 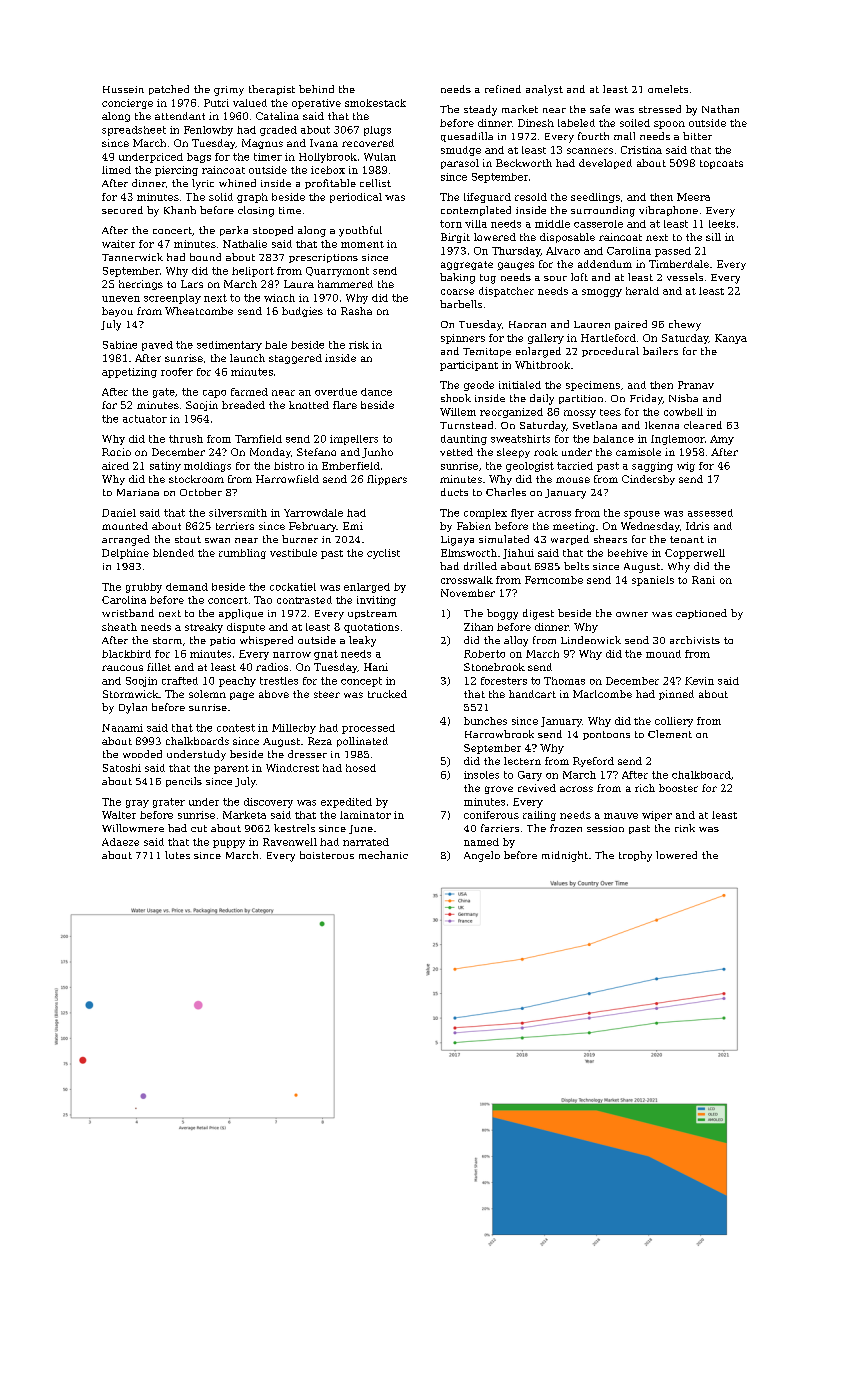 What do you see at coordinates (238, 513) in the screenshot?
I see `silversmith` at bounding box center [238, 513].
